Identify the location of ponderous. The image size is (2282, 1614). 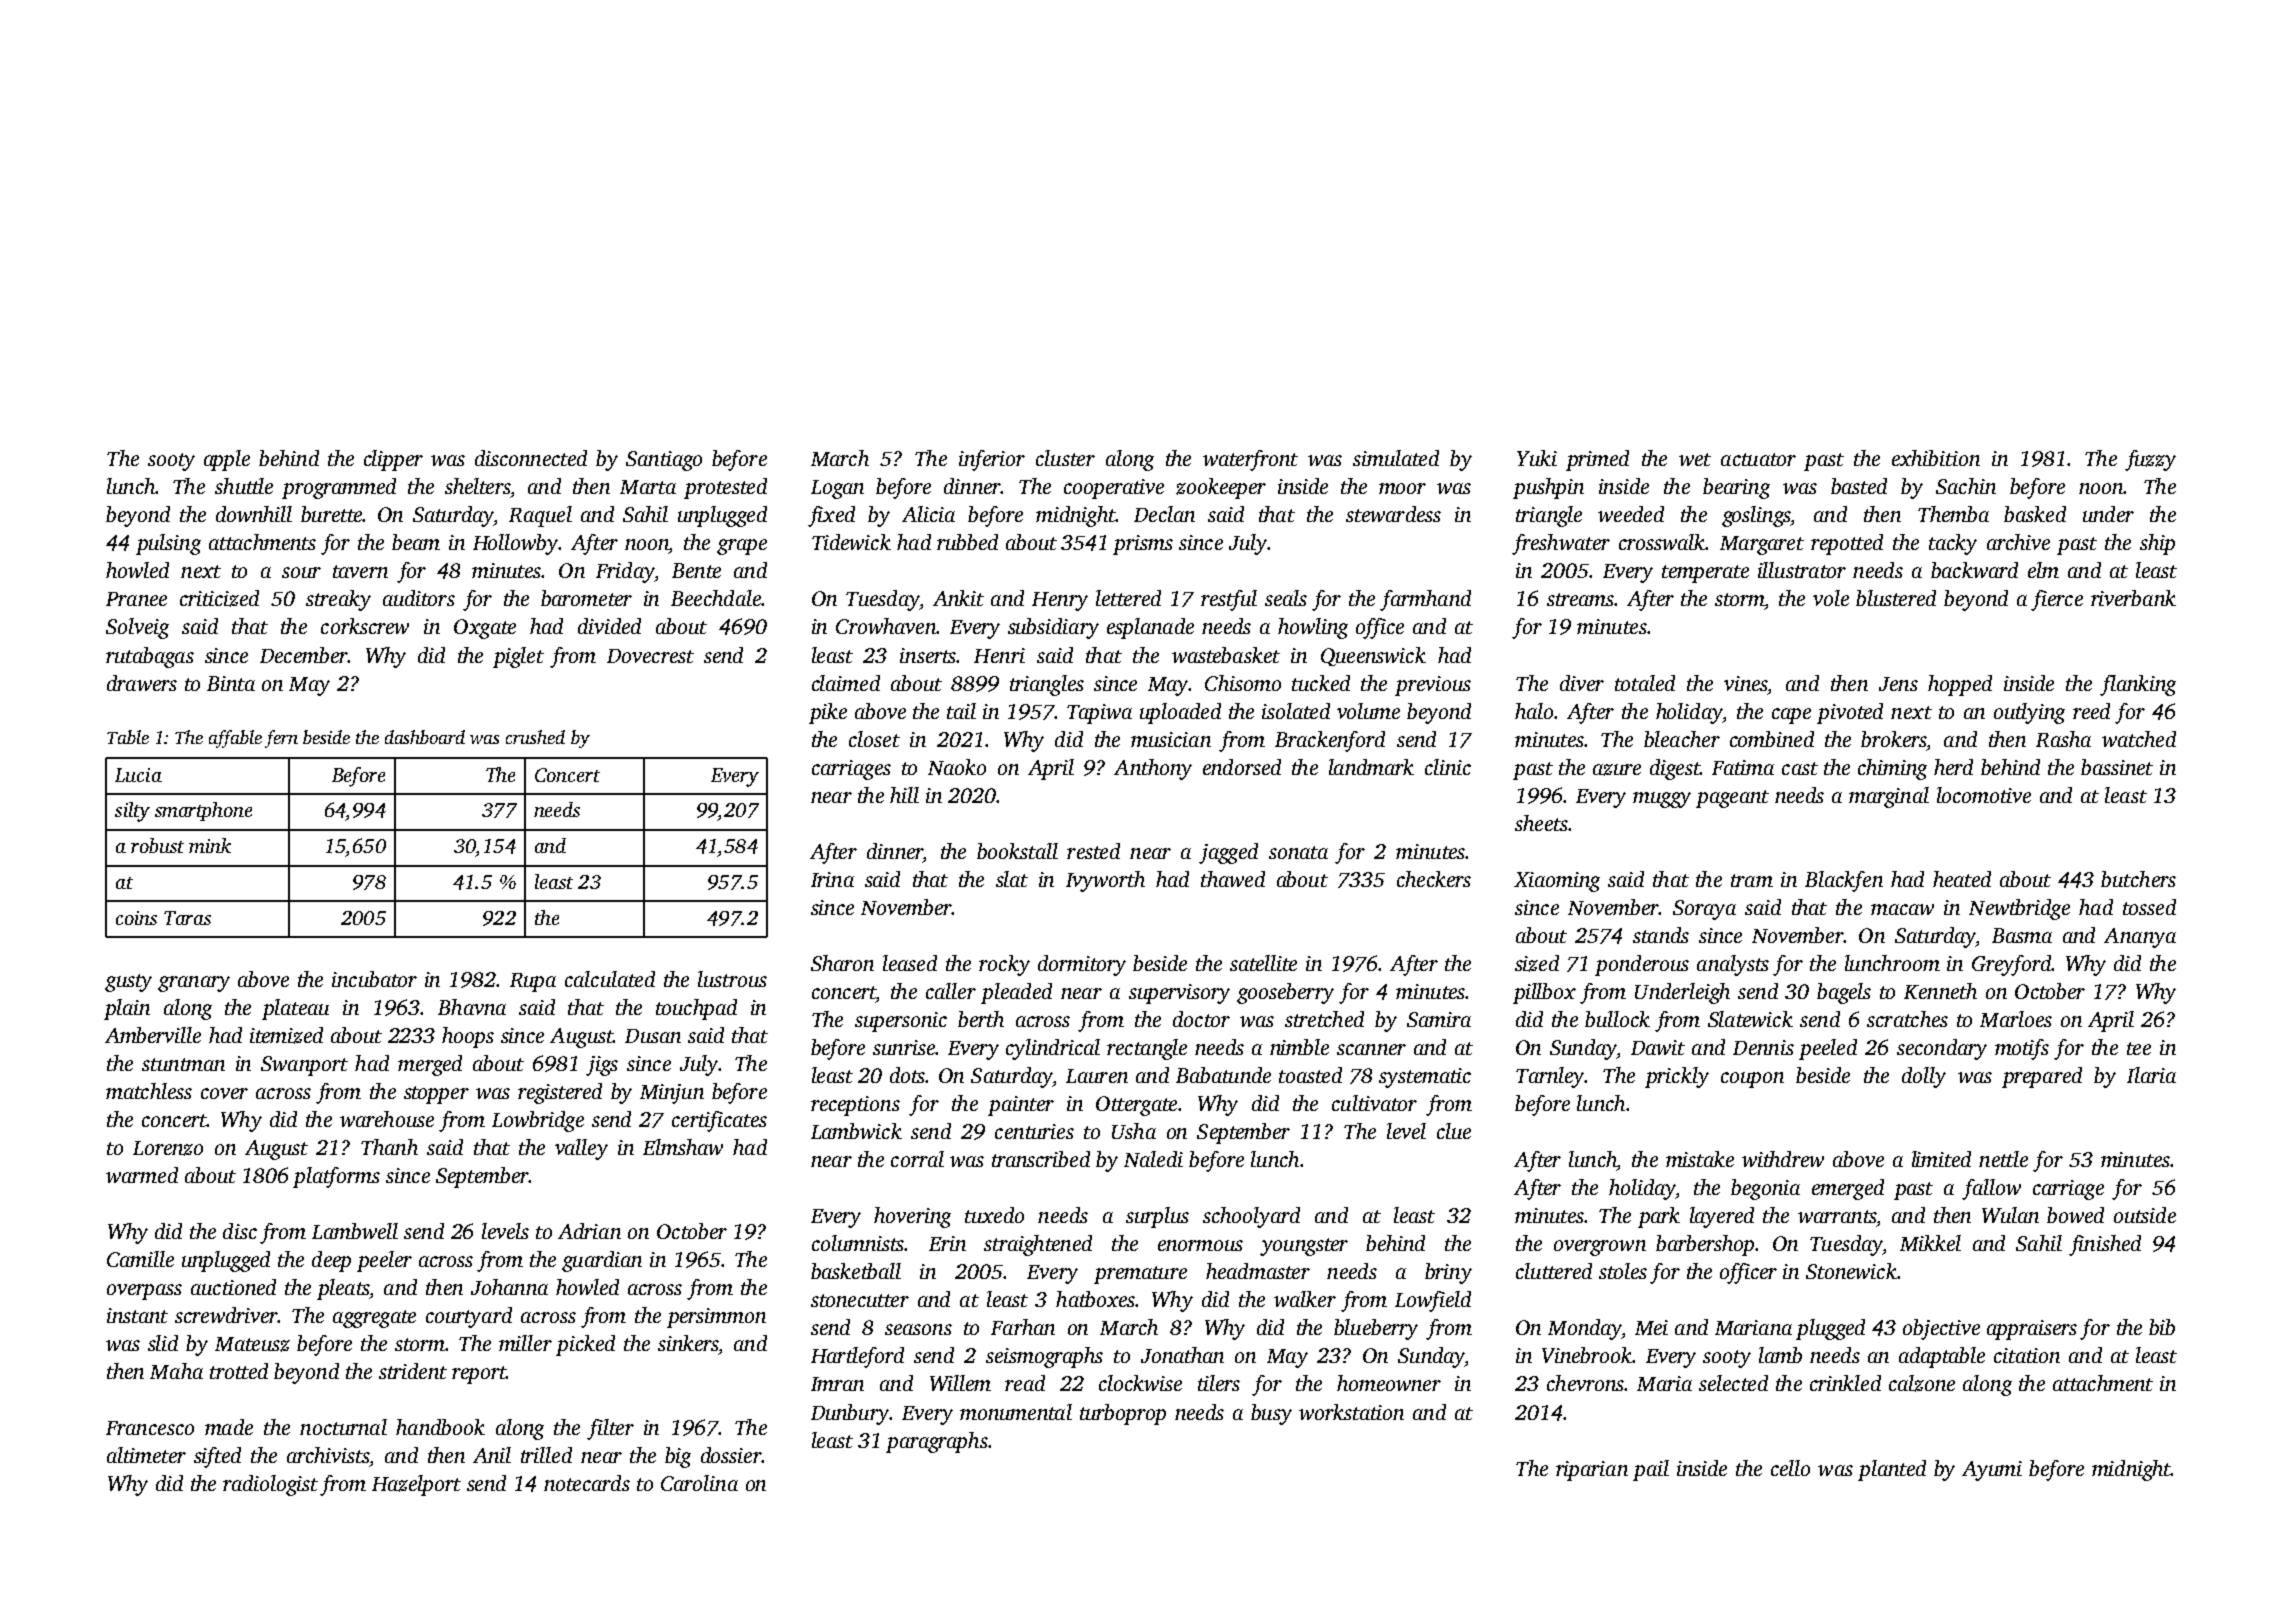
(1642, 965).
